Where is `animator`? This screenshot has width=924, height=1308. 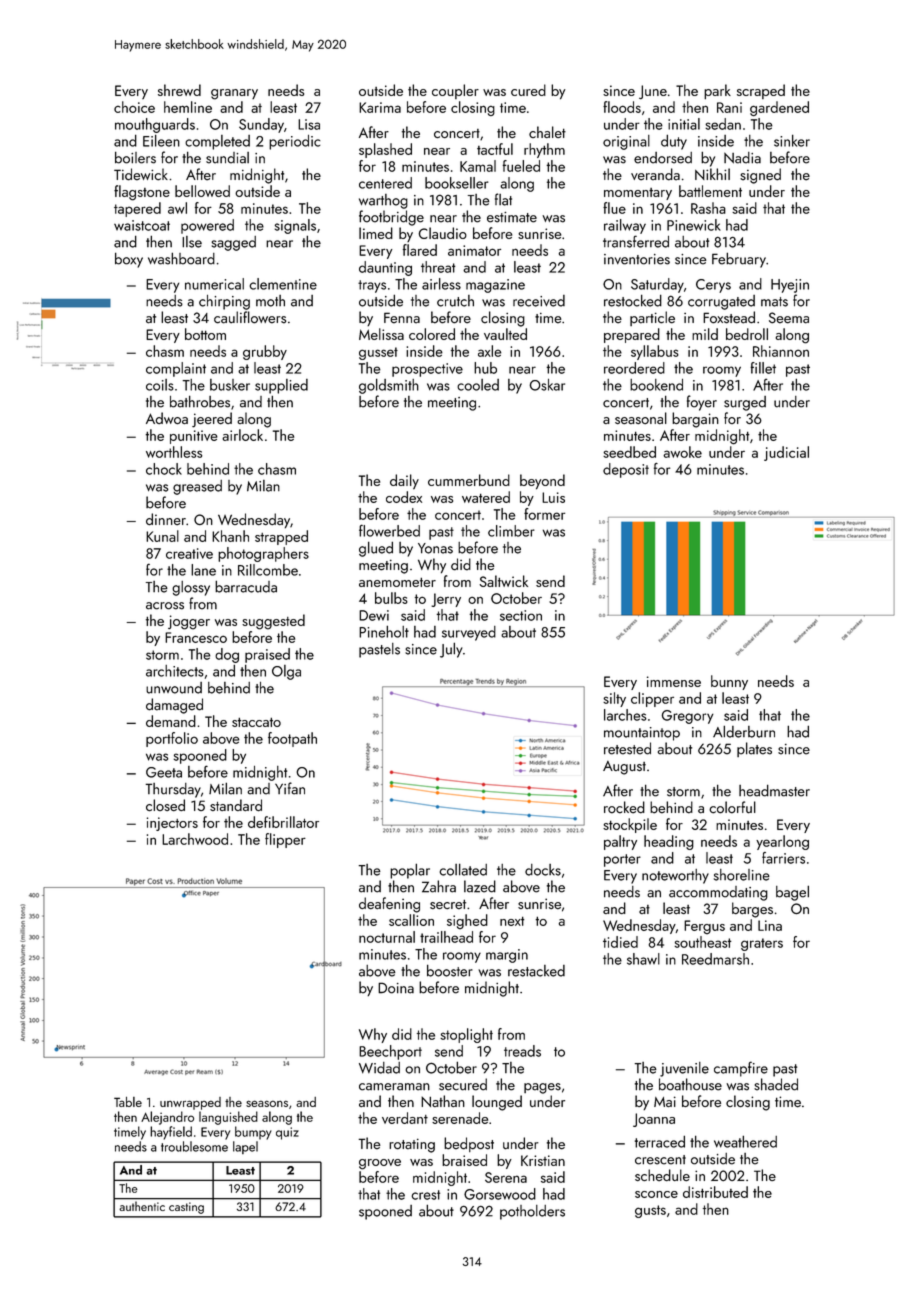
animator is located at coordinates (474, 250).
